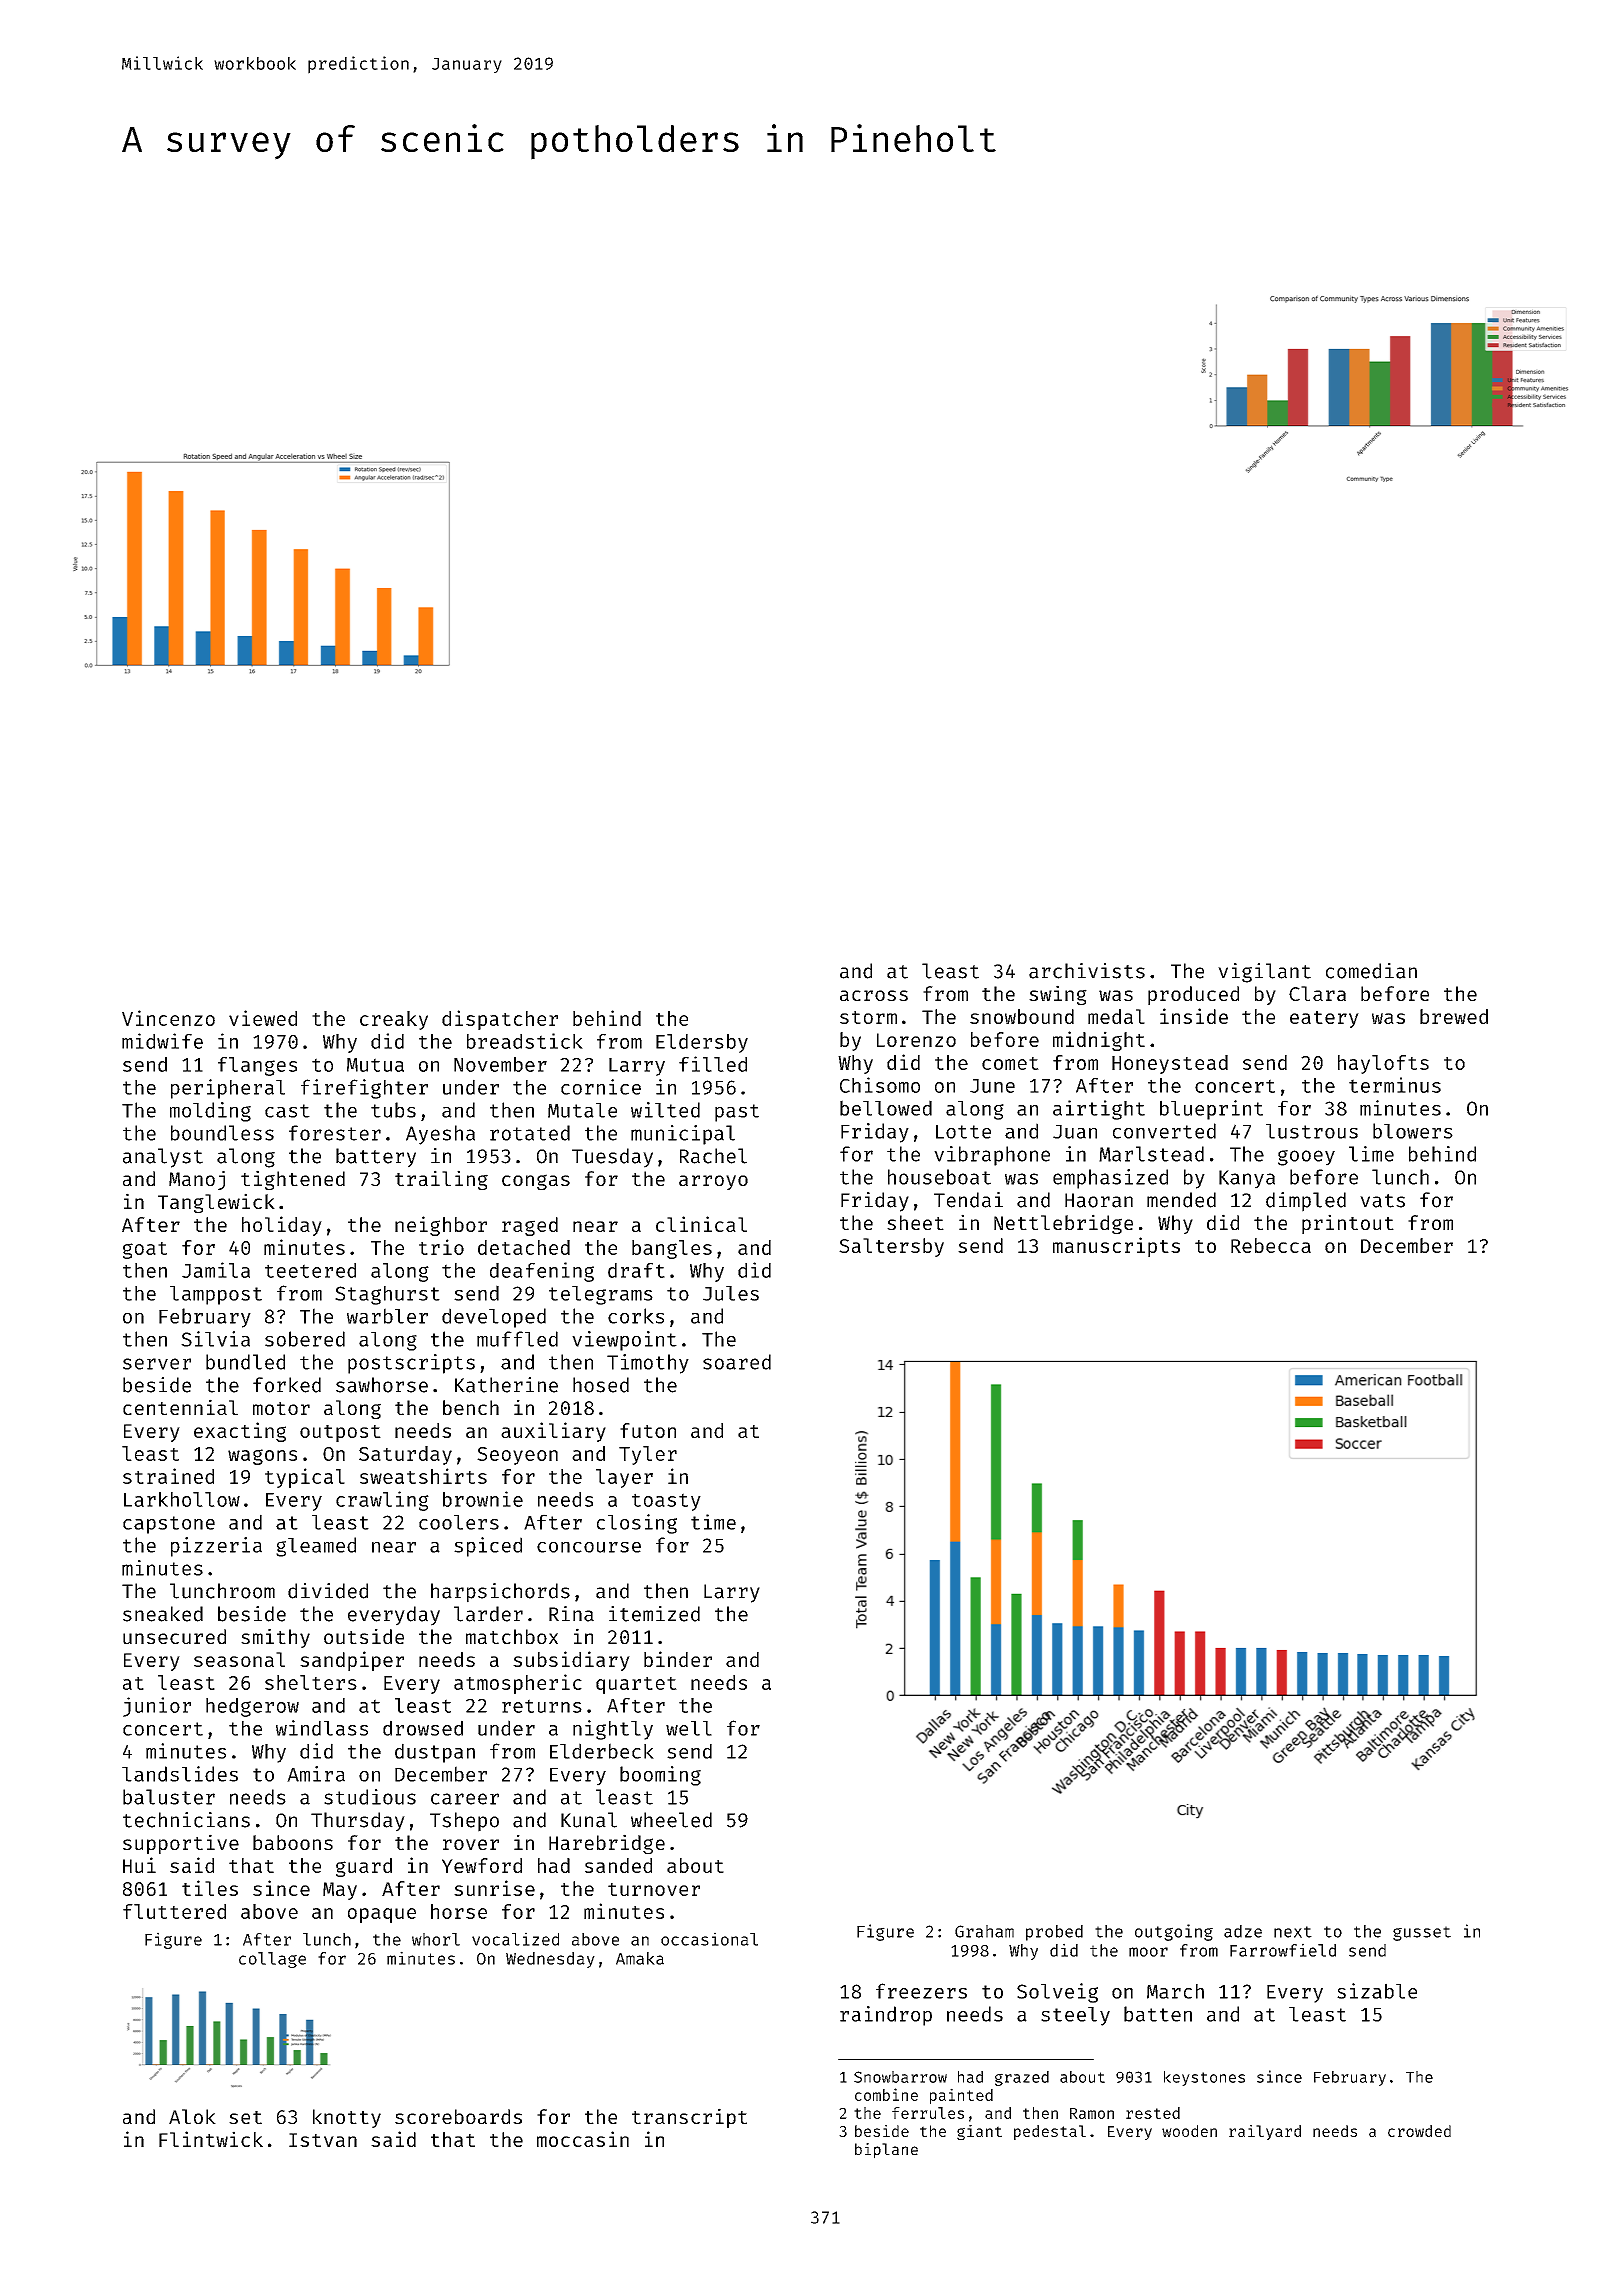  What do you see at coordinates (1422, 1933) in the screenshot?
I see `gusset` at bounding box center [1422, 1933].
